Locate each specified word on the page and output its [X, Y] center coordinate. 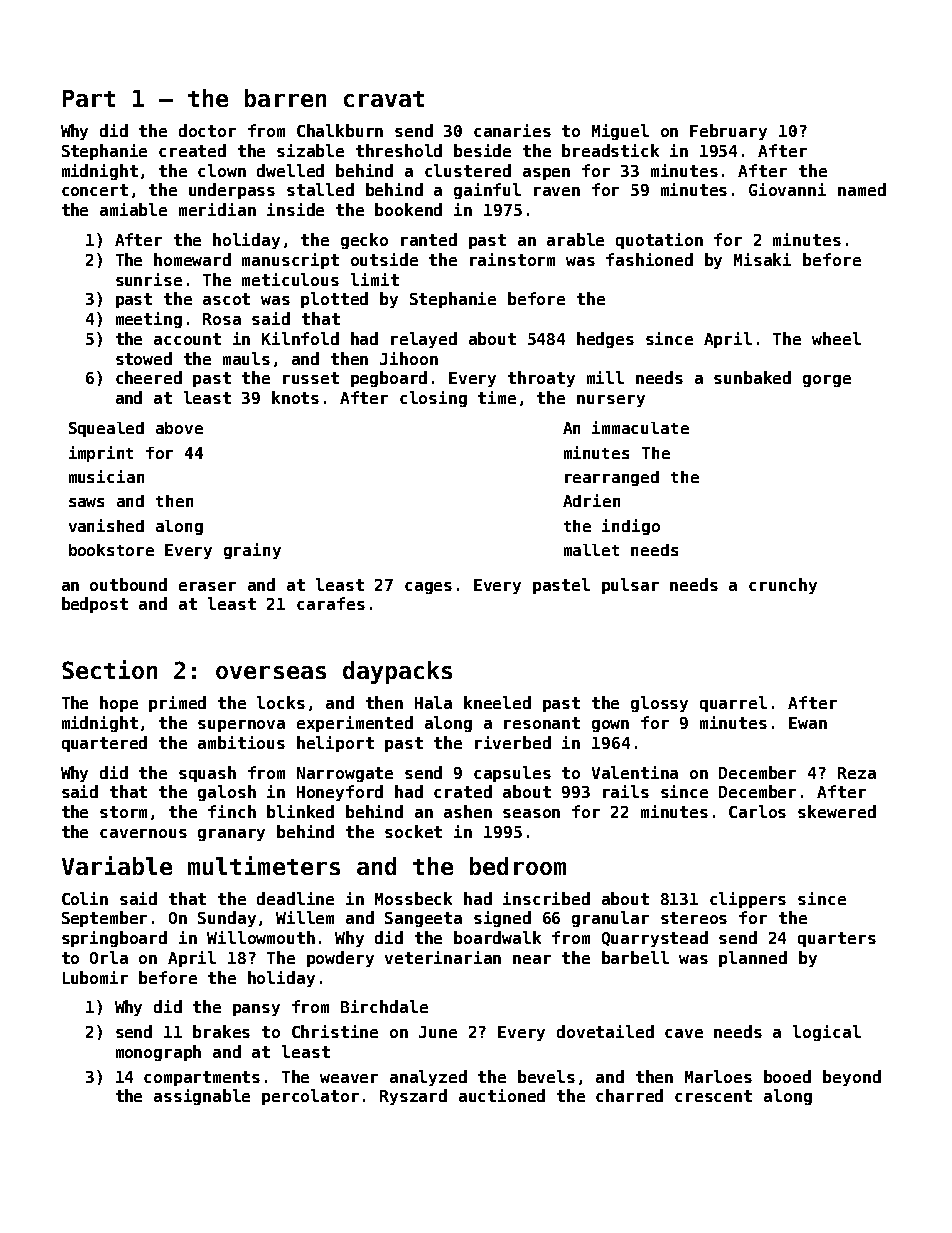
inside [295, 209]
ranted [429, 239]
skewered [837, 811]
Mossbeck [413, 898]
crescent [713, 1096]
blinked [300, 811]
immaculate [640, 427]
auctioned [502, 1095]
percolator [310, 1097]
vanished [106, 525]
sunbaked [752, 377]
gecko [364, 241]
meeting [149, 320]
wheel [836, 338]
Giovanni [787, 189]
